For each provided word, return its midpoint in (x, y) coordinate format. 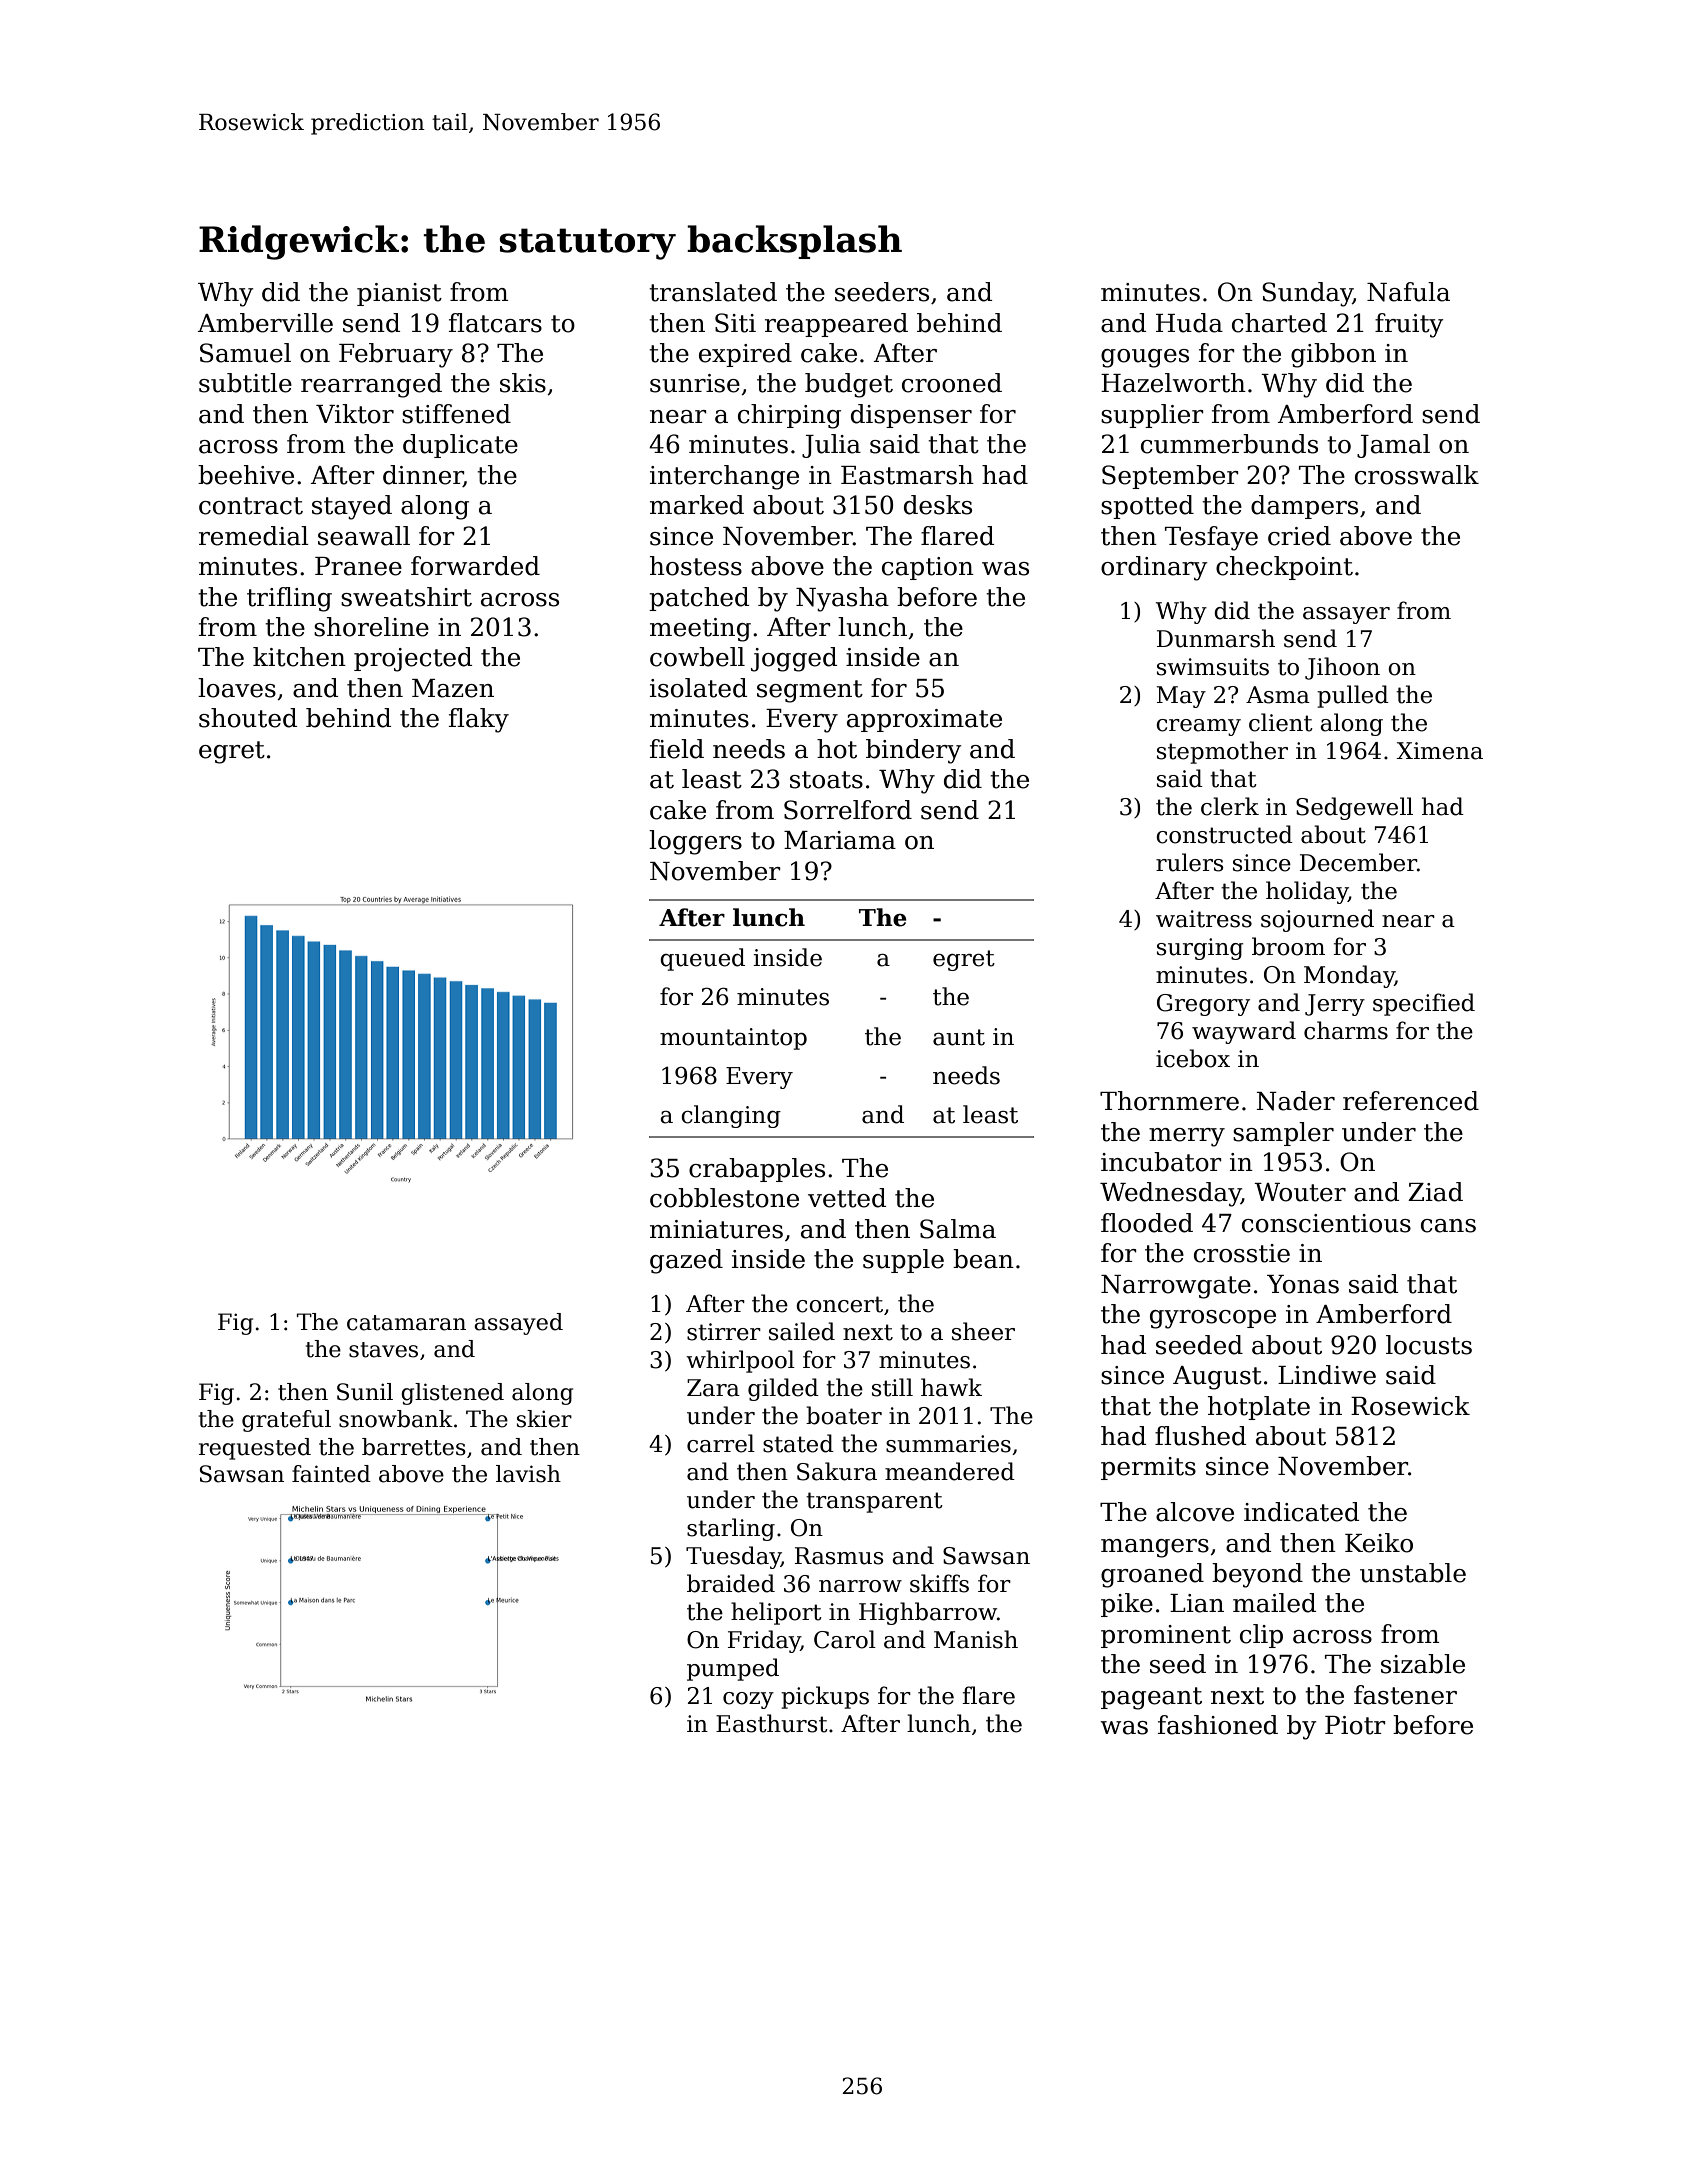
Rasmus (839, 1556)
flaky (479, 720)
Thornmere (1169, 1101)
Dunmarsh (1216, 638)
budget (849, 385)
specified (1424, 1004)
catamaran (406, 1323)
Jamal (1393, 446)
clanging (731, 1116)
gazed (686, 1261)
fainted (331, 1474)
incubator (1161, 1162)
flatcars (495, 323)
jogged (794, 659)
